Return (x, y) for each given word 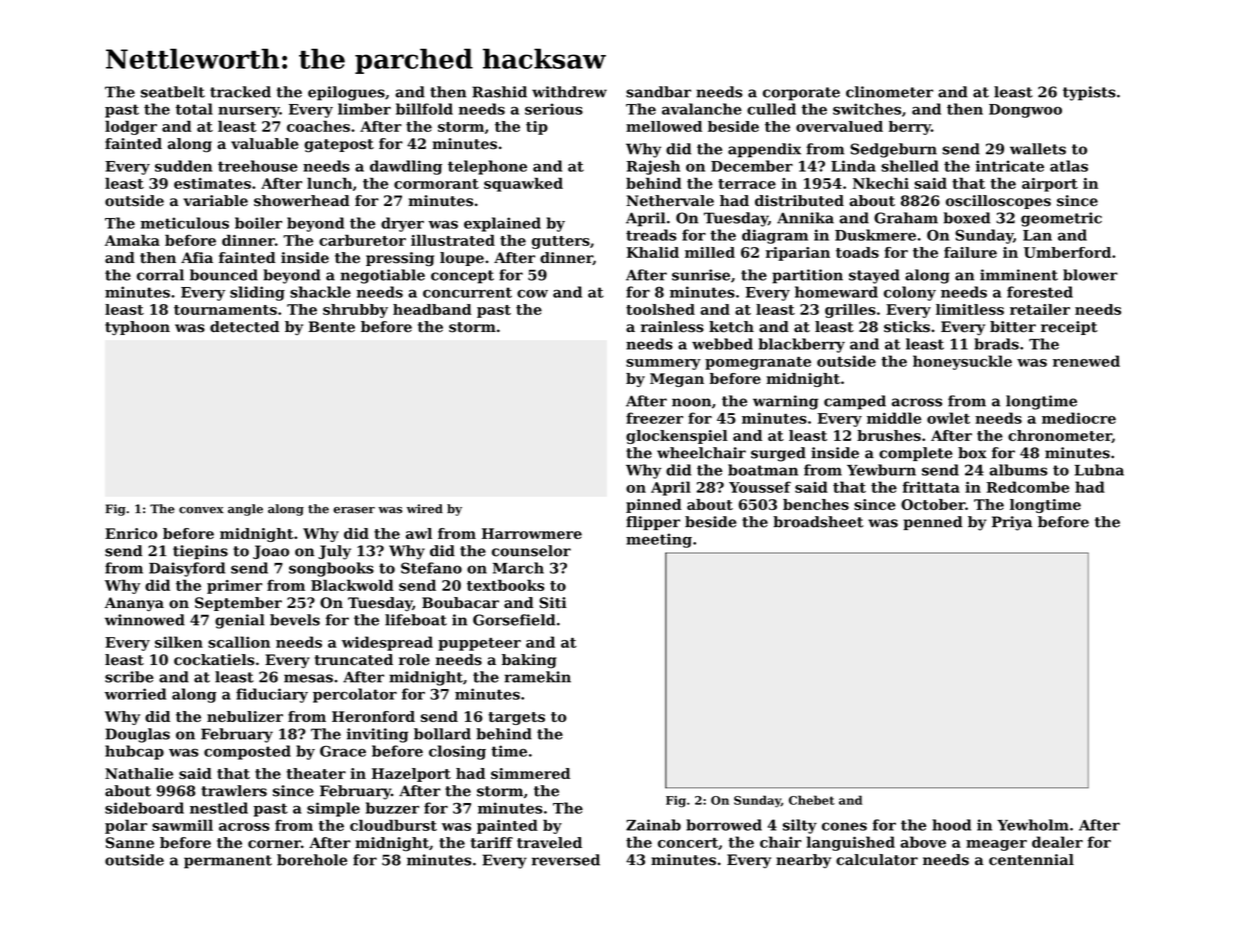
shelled (910, 166)
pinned (654, 506)
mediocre (1079, 418)
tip (537, 128)
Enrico (131, 533)
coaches (318, 126)
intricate (1010, 166)
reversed (566, 860)
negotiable (383, 276)
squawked (523, 184)
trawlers (234, 791)
